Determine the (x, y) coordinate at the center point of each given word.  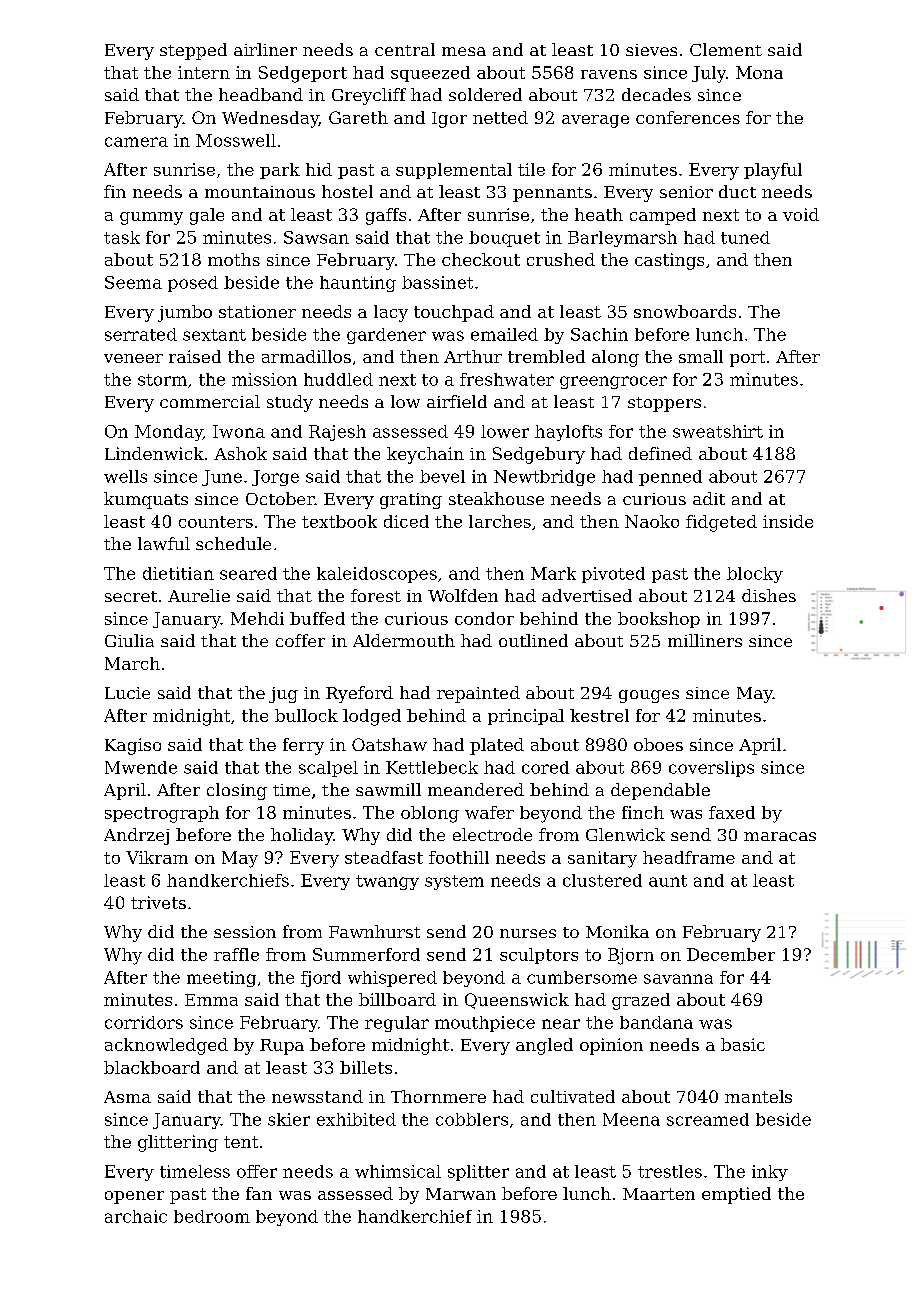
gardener (386, 336)
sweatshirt (718, 431)
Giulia (129, 640)
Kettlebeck (432, 767)
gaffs (386, 216)
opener (134, 1197)
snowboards (685, 311)
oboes (658, 744)
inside (788, 521)
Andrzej (136, 836)
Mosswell (236, 140)
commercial (210, 401)
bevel (442, 476)
